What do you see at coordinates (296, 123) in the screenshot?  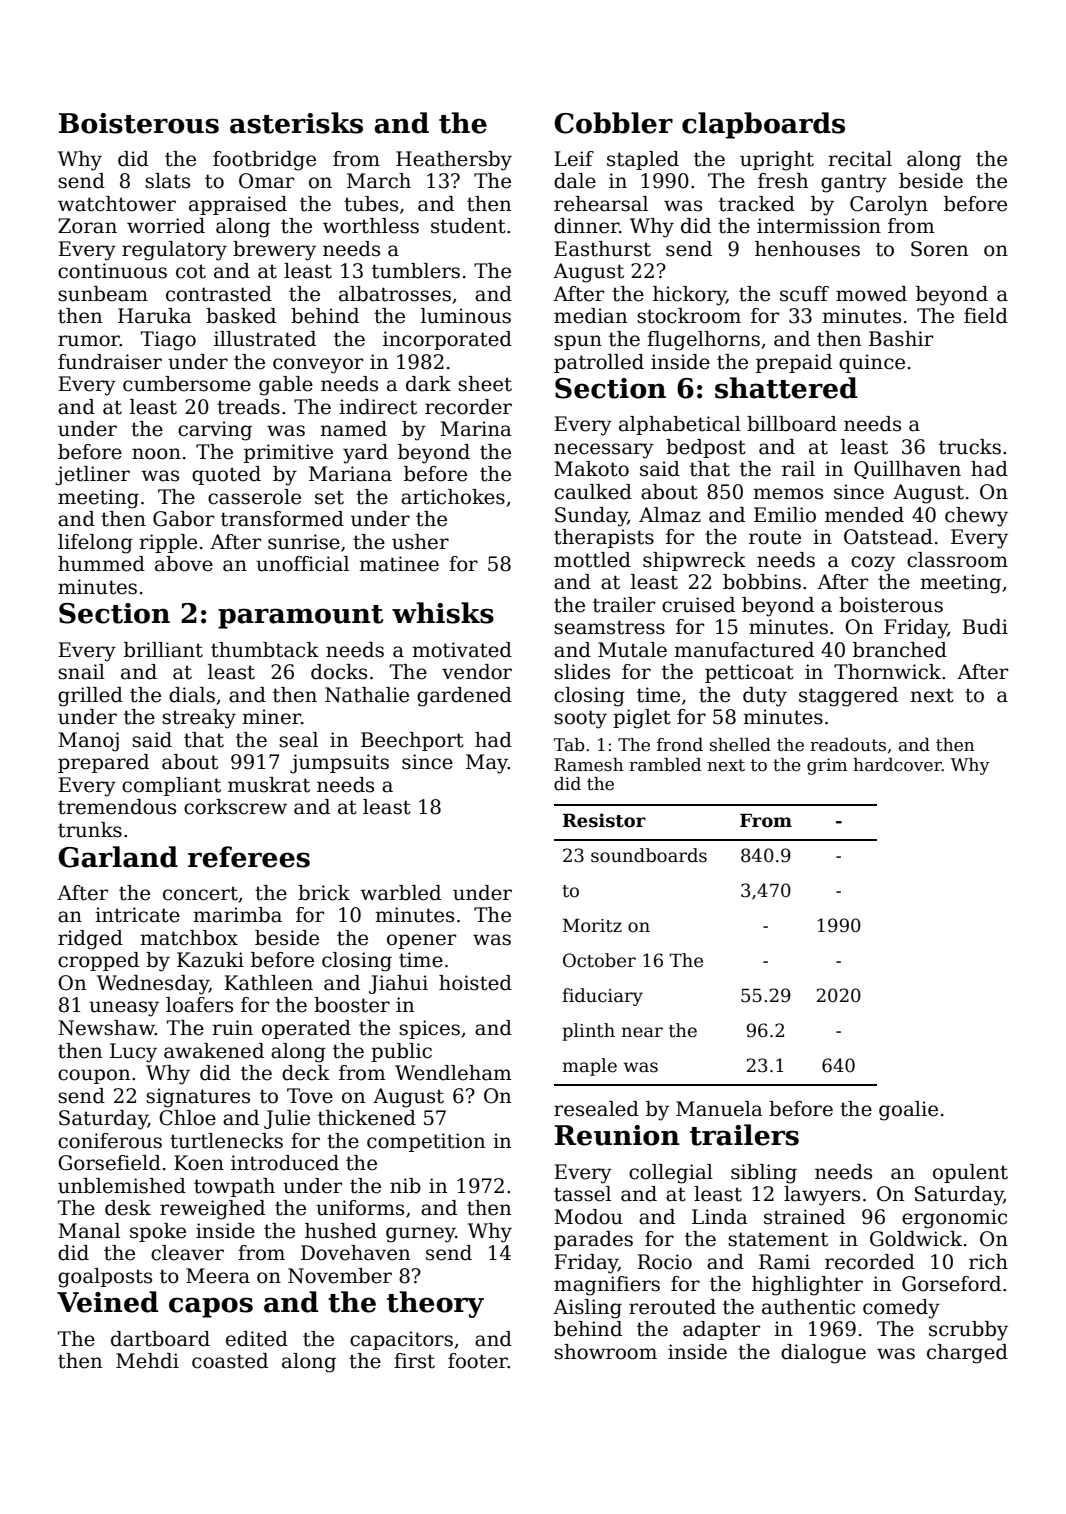 I see `asterisks` at bounding box center [296, 123].
